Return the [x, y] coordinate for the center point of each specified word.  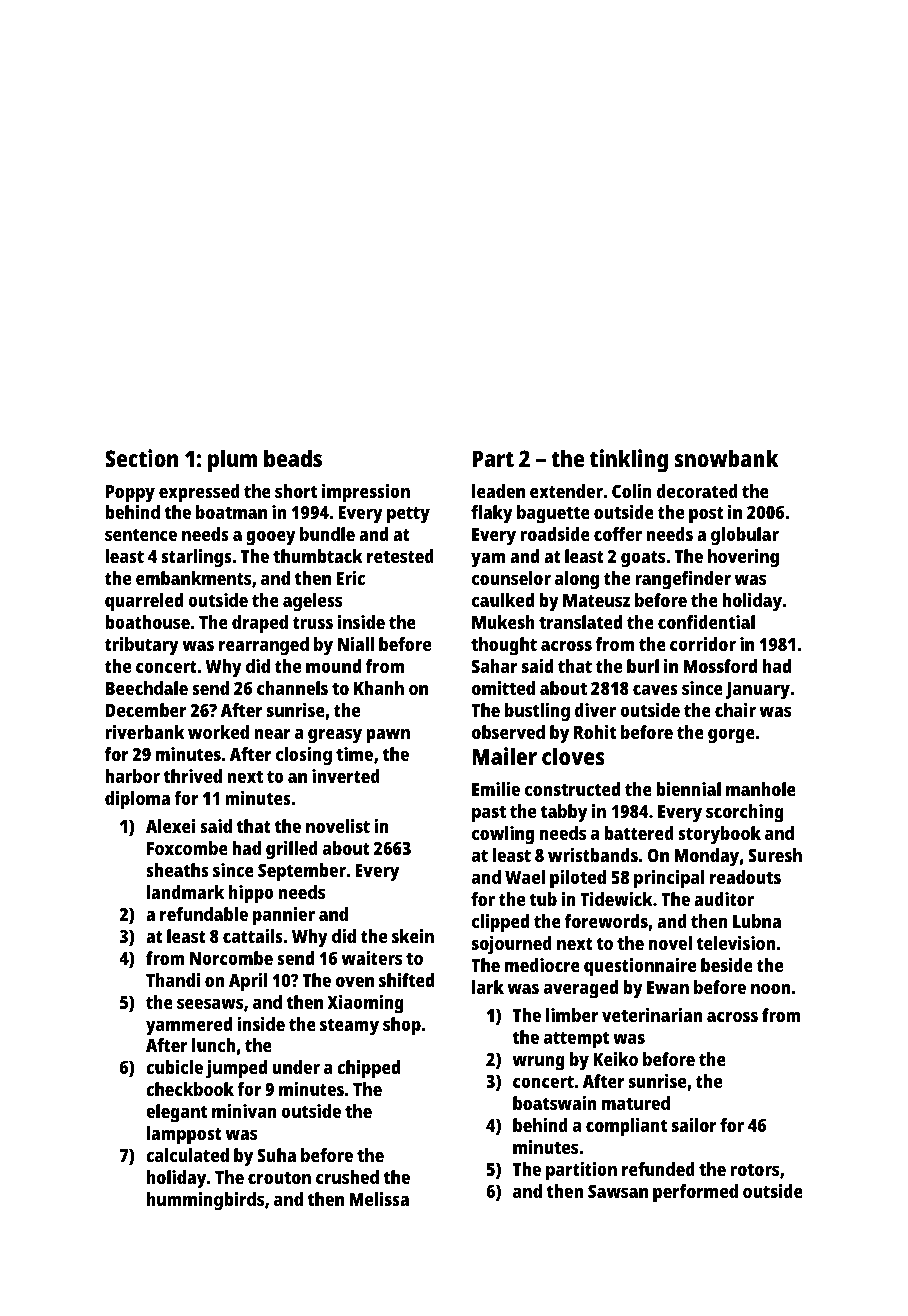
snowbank [726, 458]
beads [293, 458]
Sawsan [618, 1191]
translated [580, 622]
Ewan [668, 987]
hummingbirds [205, 1201]
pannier [284, 916]
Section [141, 458]
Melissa [379, 1199]
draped [260, 624]
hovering [743, 558]
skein [413, 936]
